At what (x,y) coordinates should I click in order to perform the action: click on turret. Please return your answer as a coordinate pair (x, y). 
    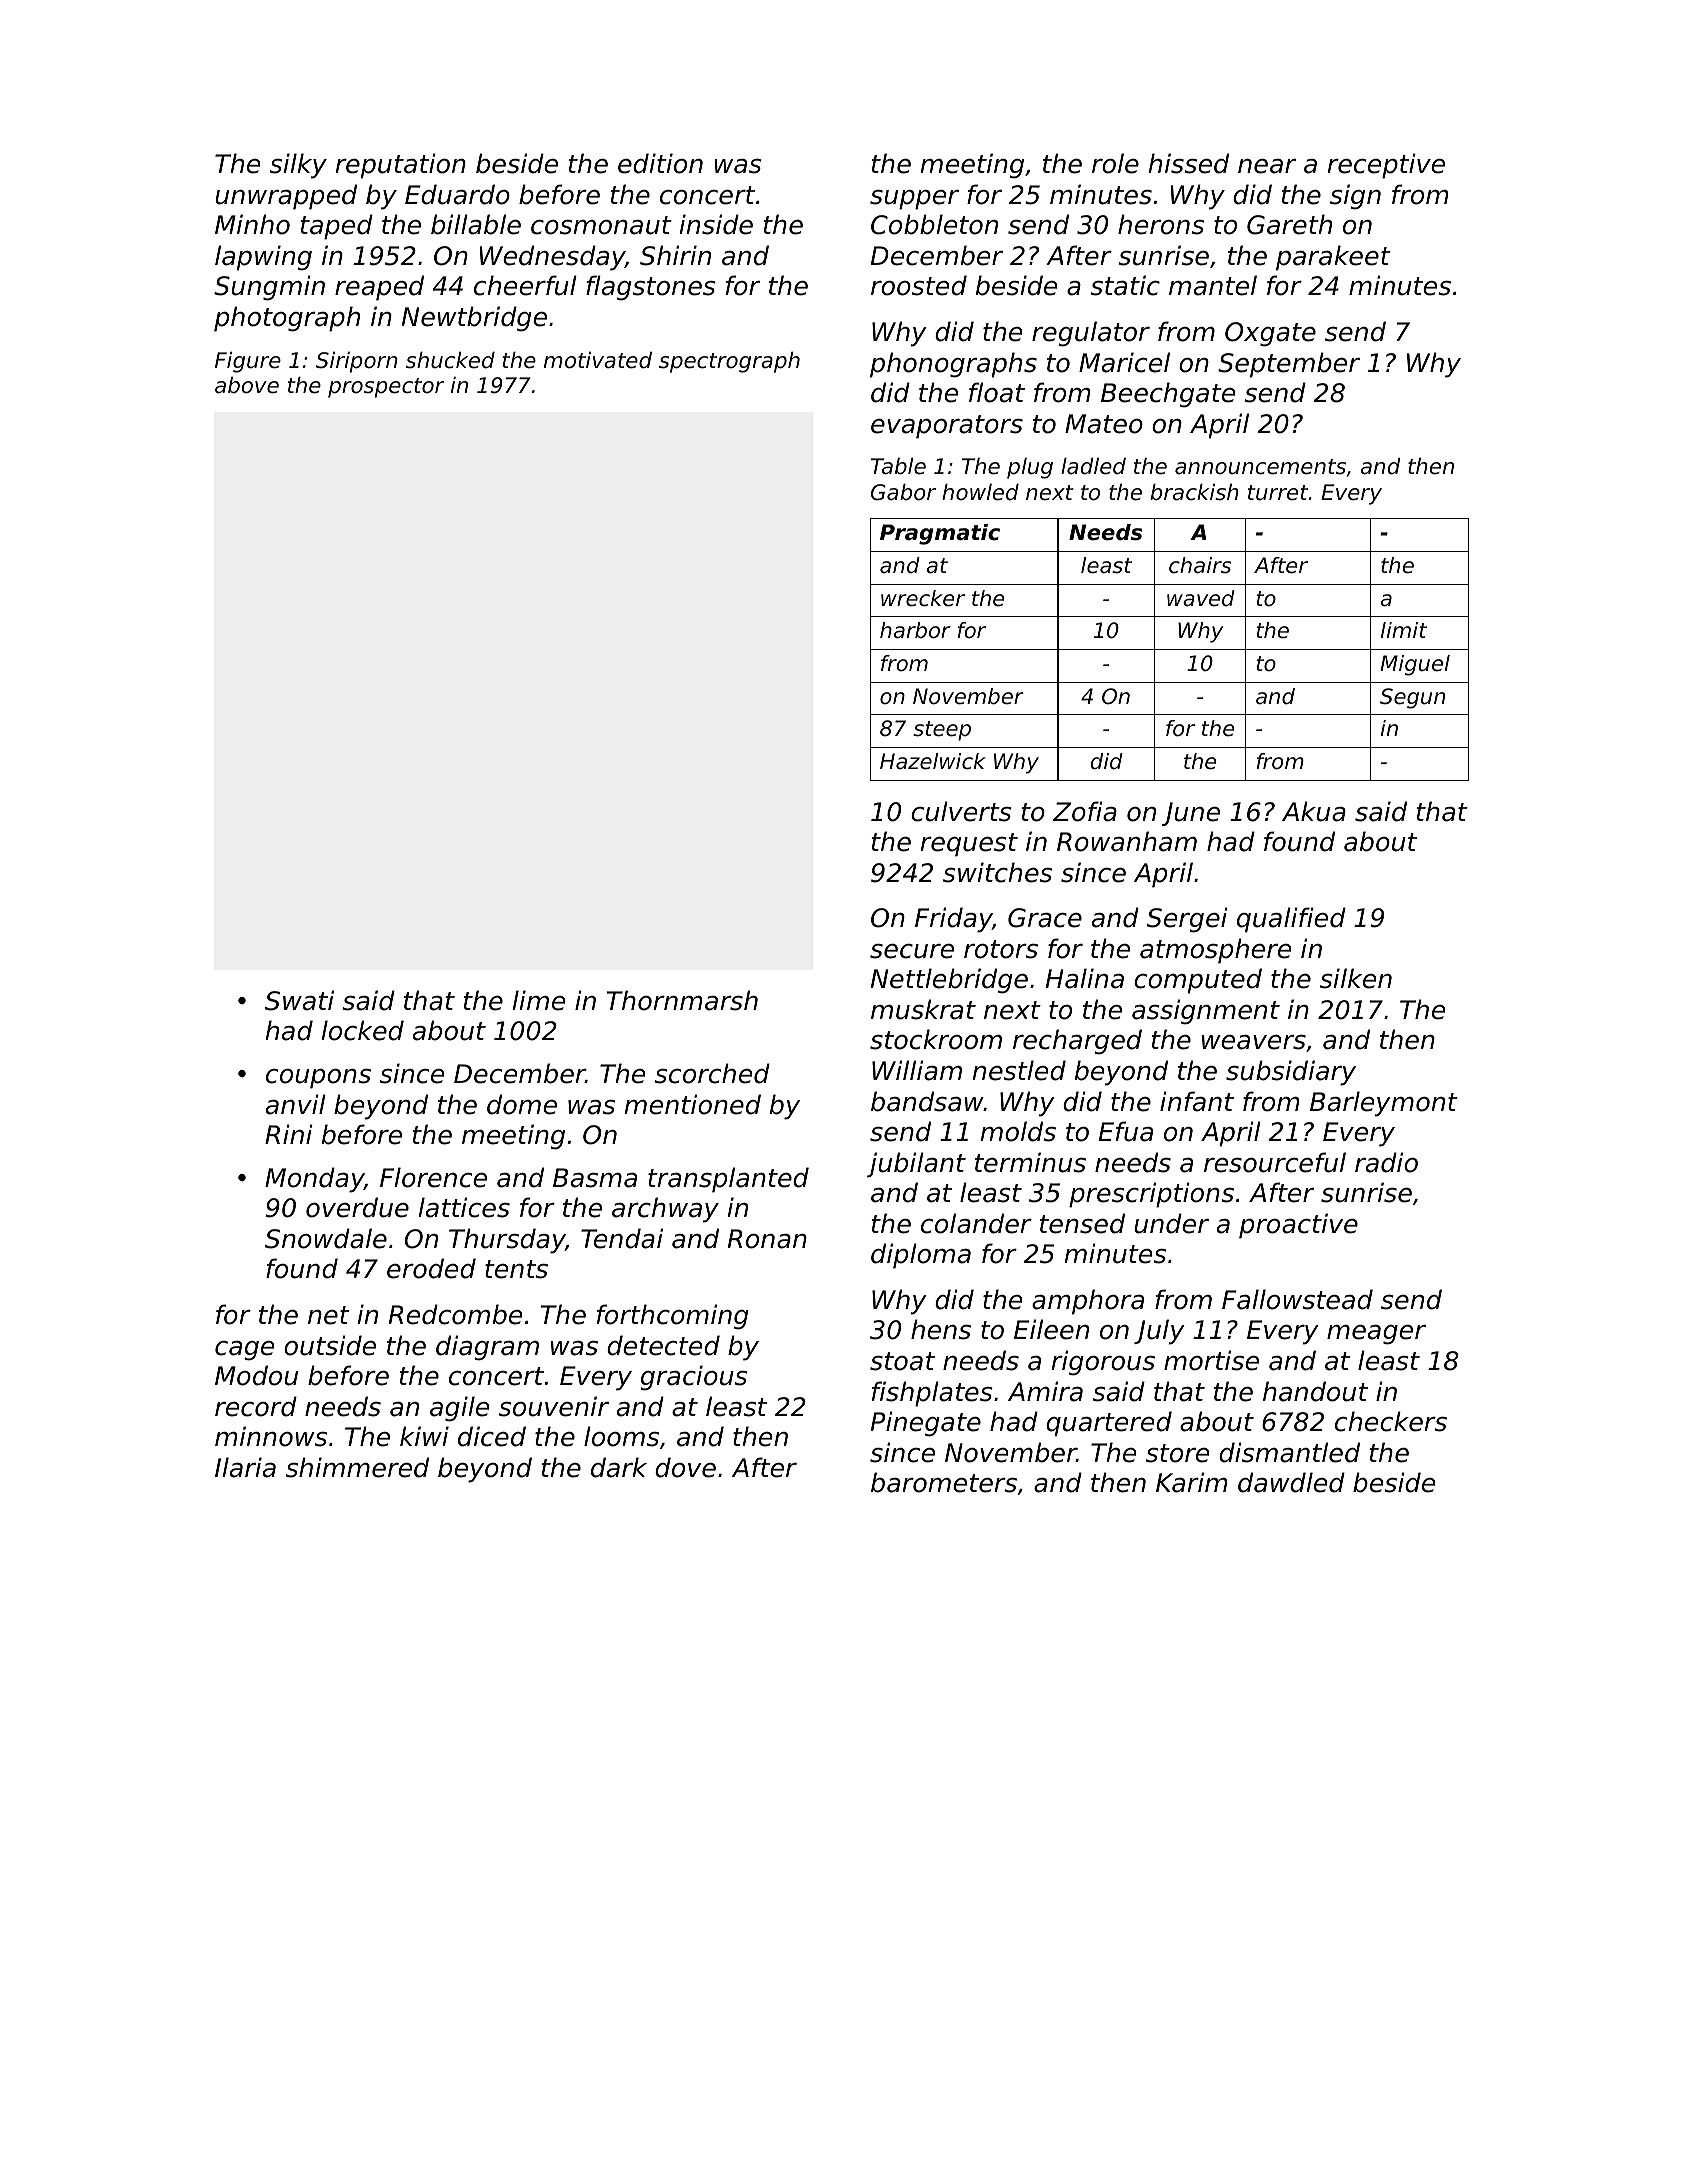
    Looking at the image, I should click on (1278, 493).
